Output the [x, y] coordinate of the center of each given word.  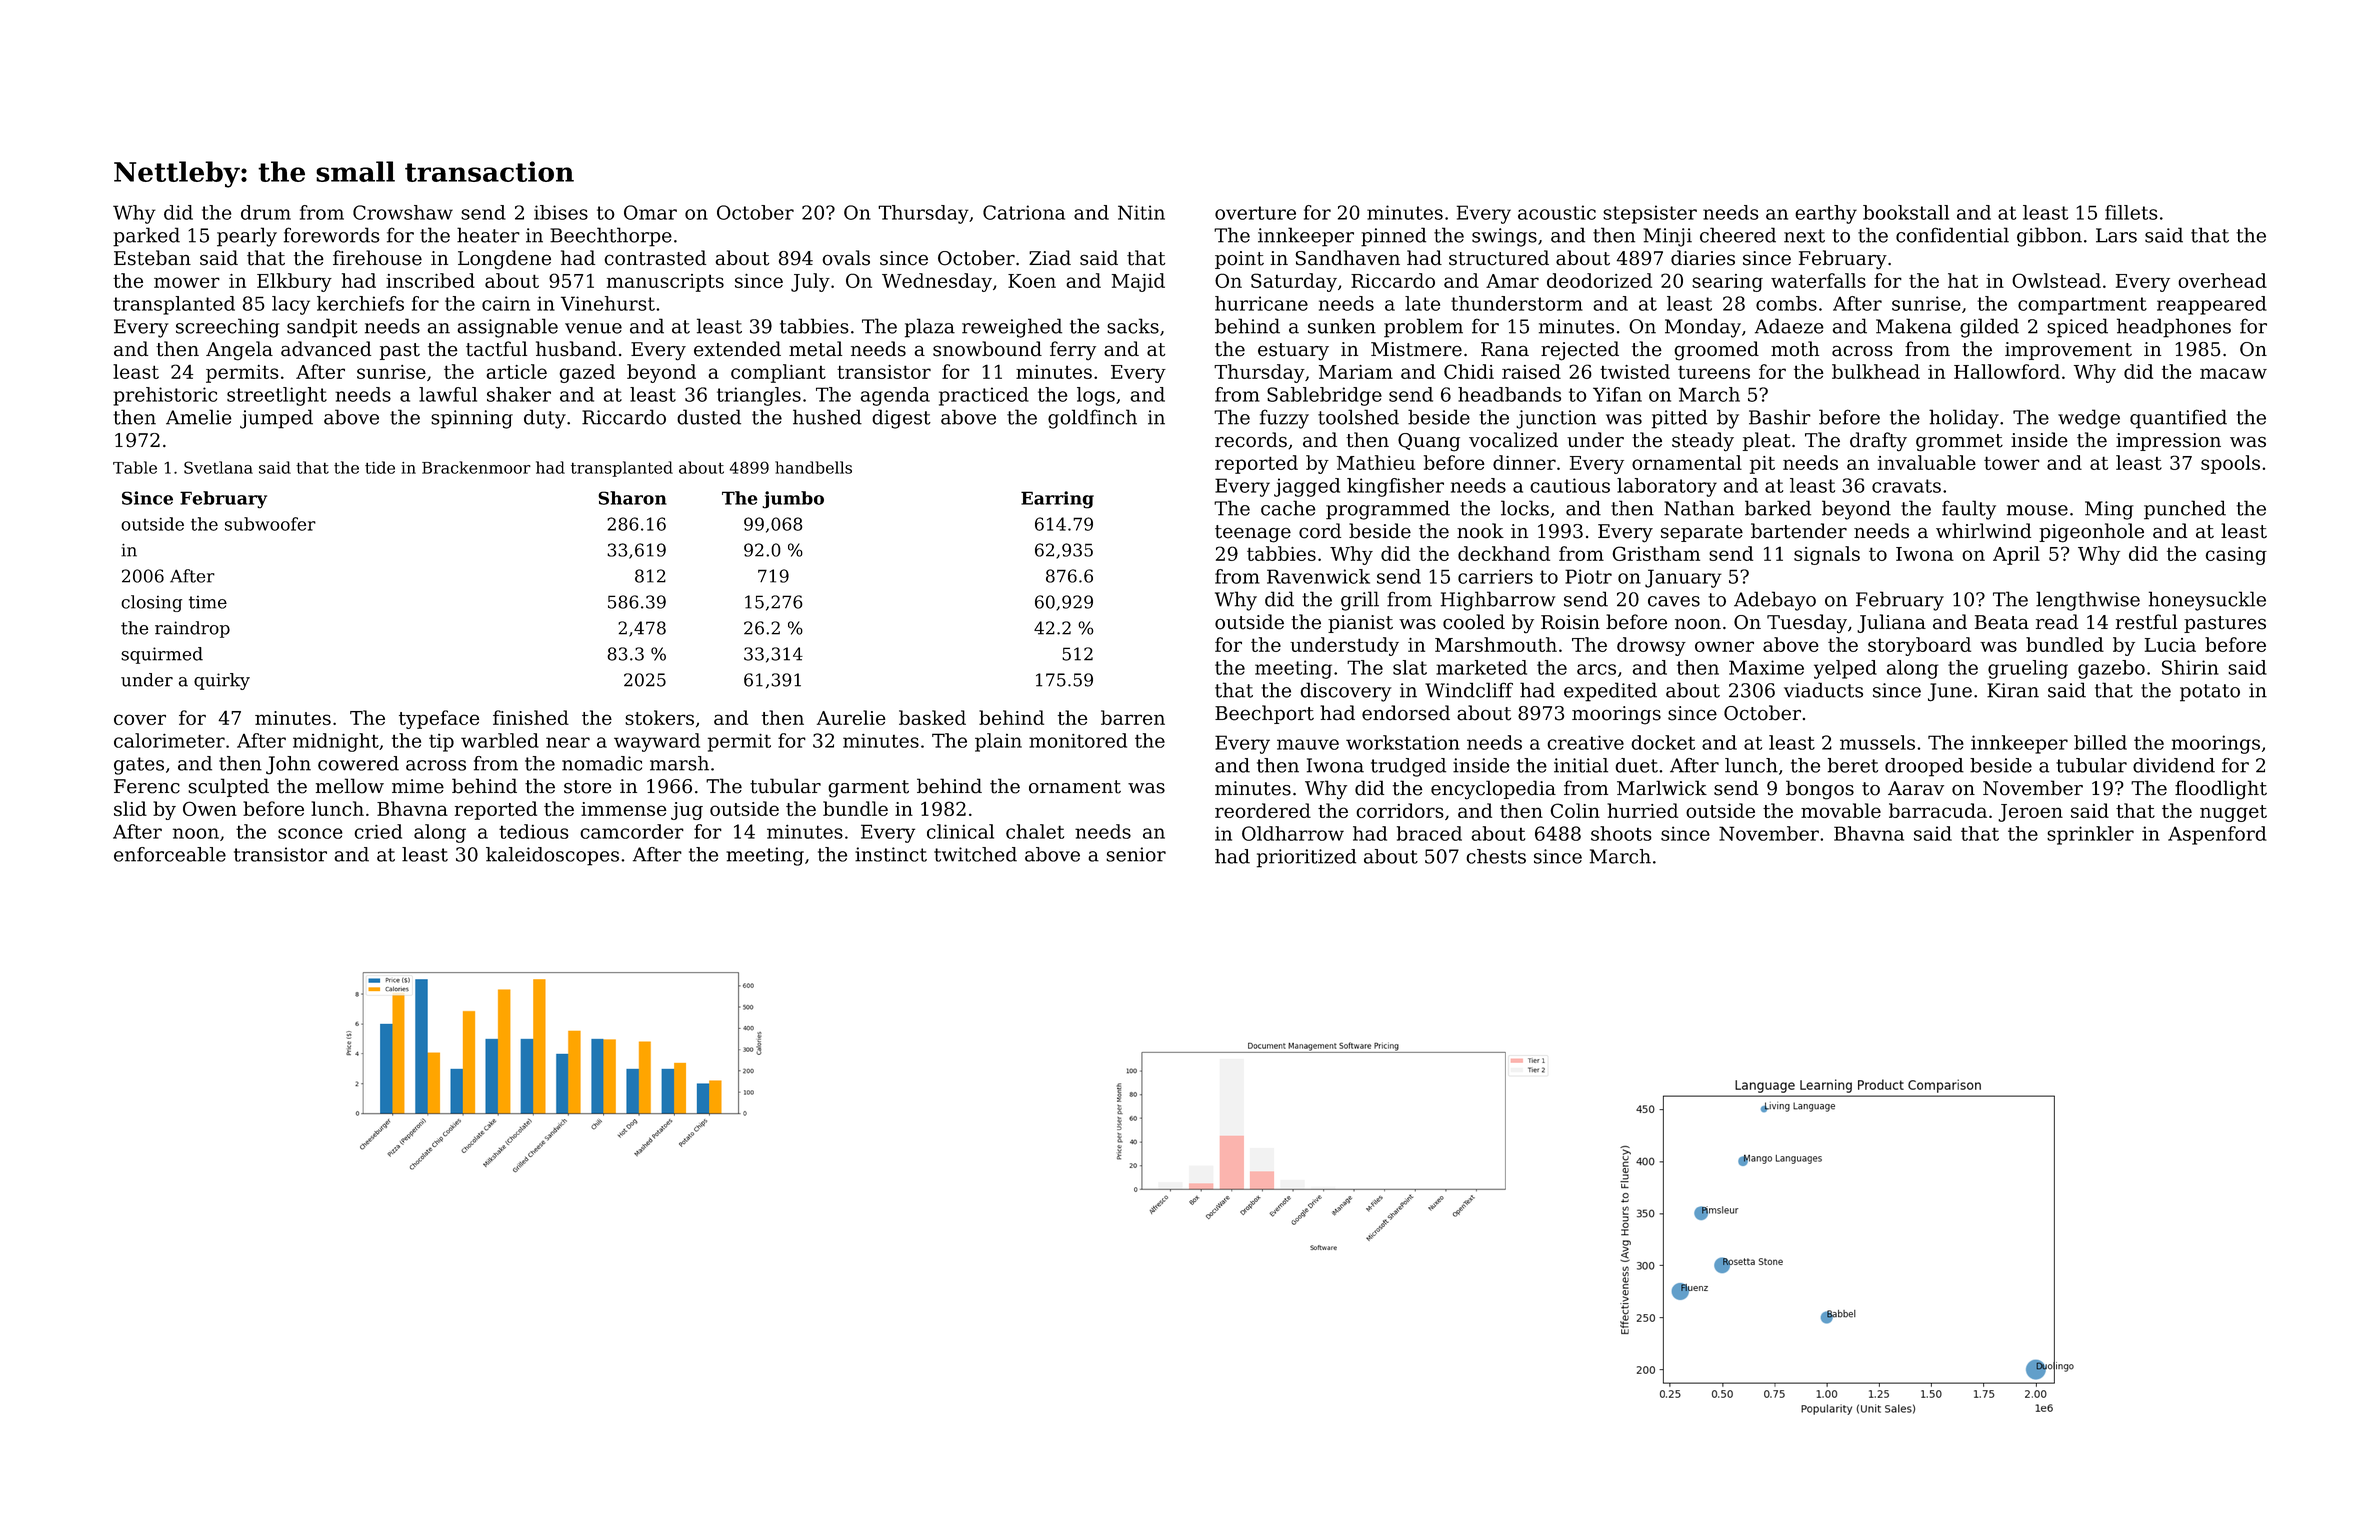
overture [1255, 213]
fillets [2131, 212]
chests [1496, 856]
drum [266, 212]
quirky [222, 681]
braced [1429, 833]
